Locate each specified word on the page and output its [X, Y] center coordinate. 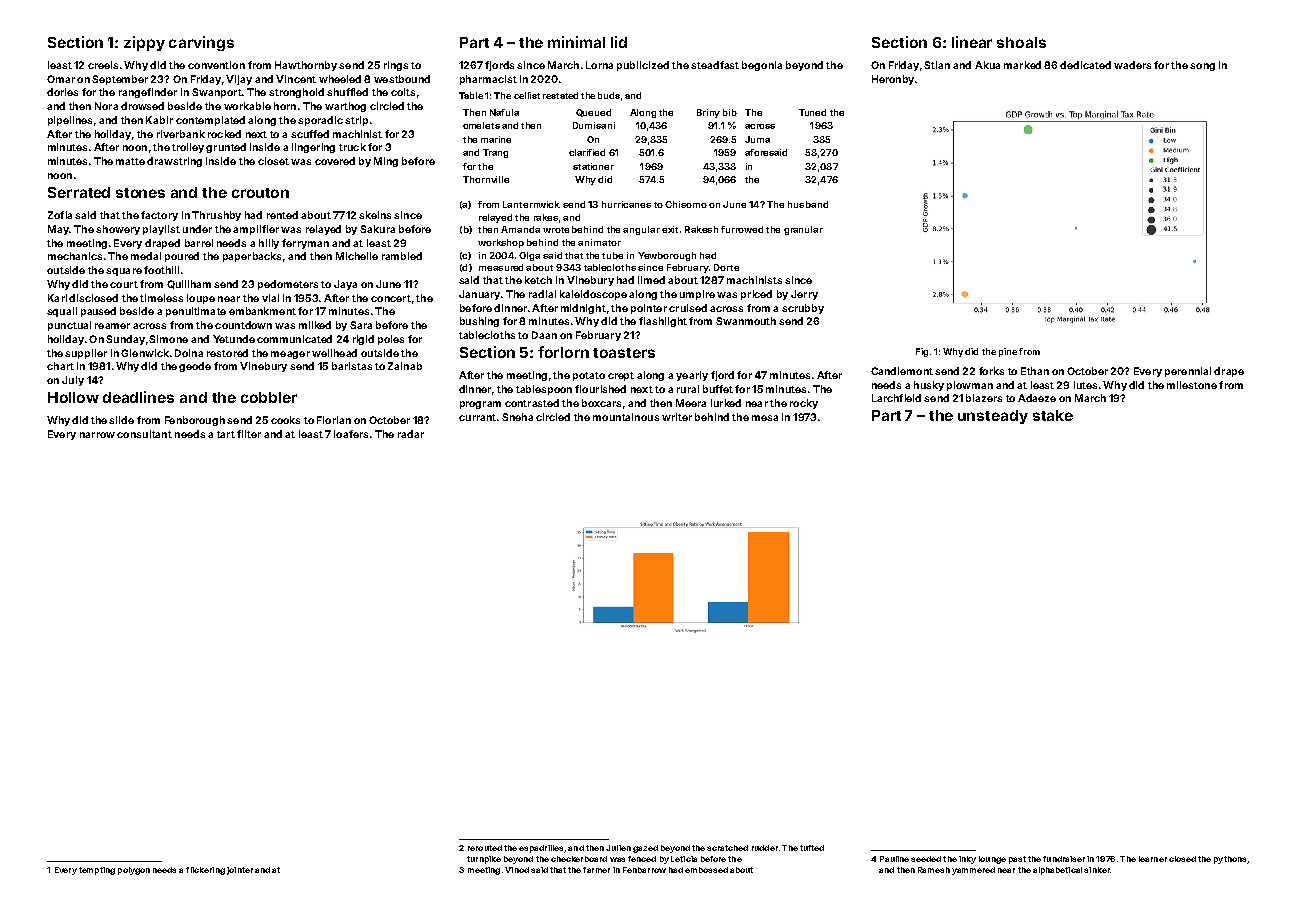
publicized [643, 66]
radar [411, 434]
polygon [134, 871]
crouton [260, 193]
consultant [144, 434]
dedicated [1085, 65]
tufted [812, 848]
